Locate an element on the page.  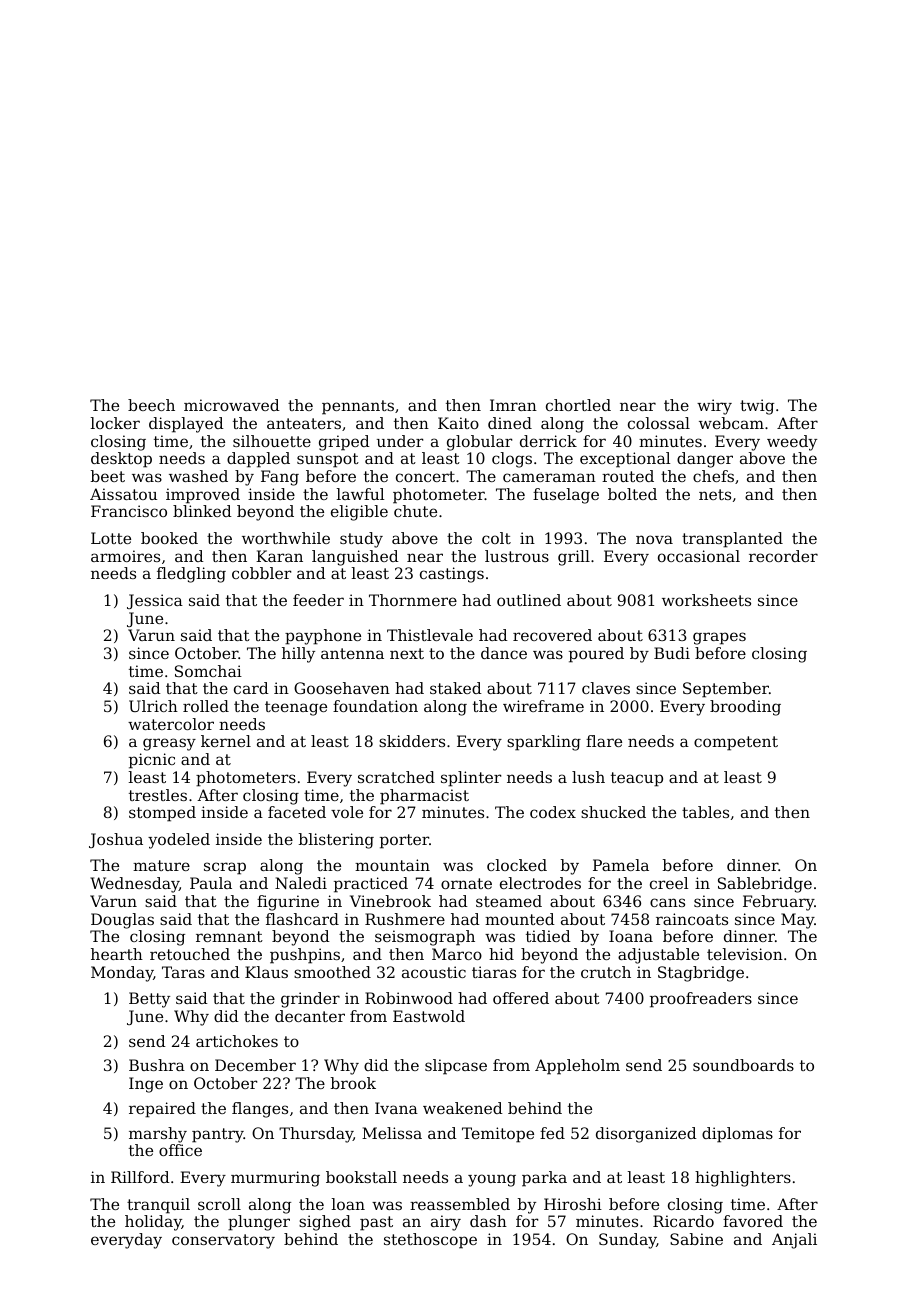
Rillford is located at coordinates (140, 1177).
